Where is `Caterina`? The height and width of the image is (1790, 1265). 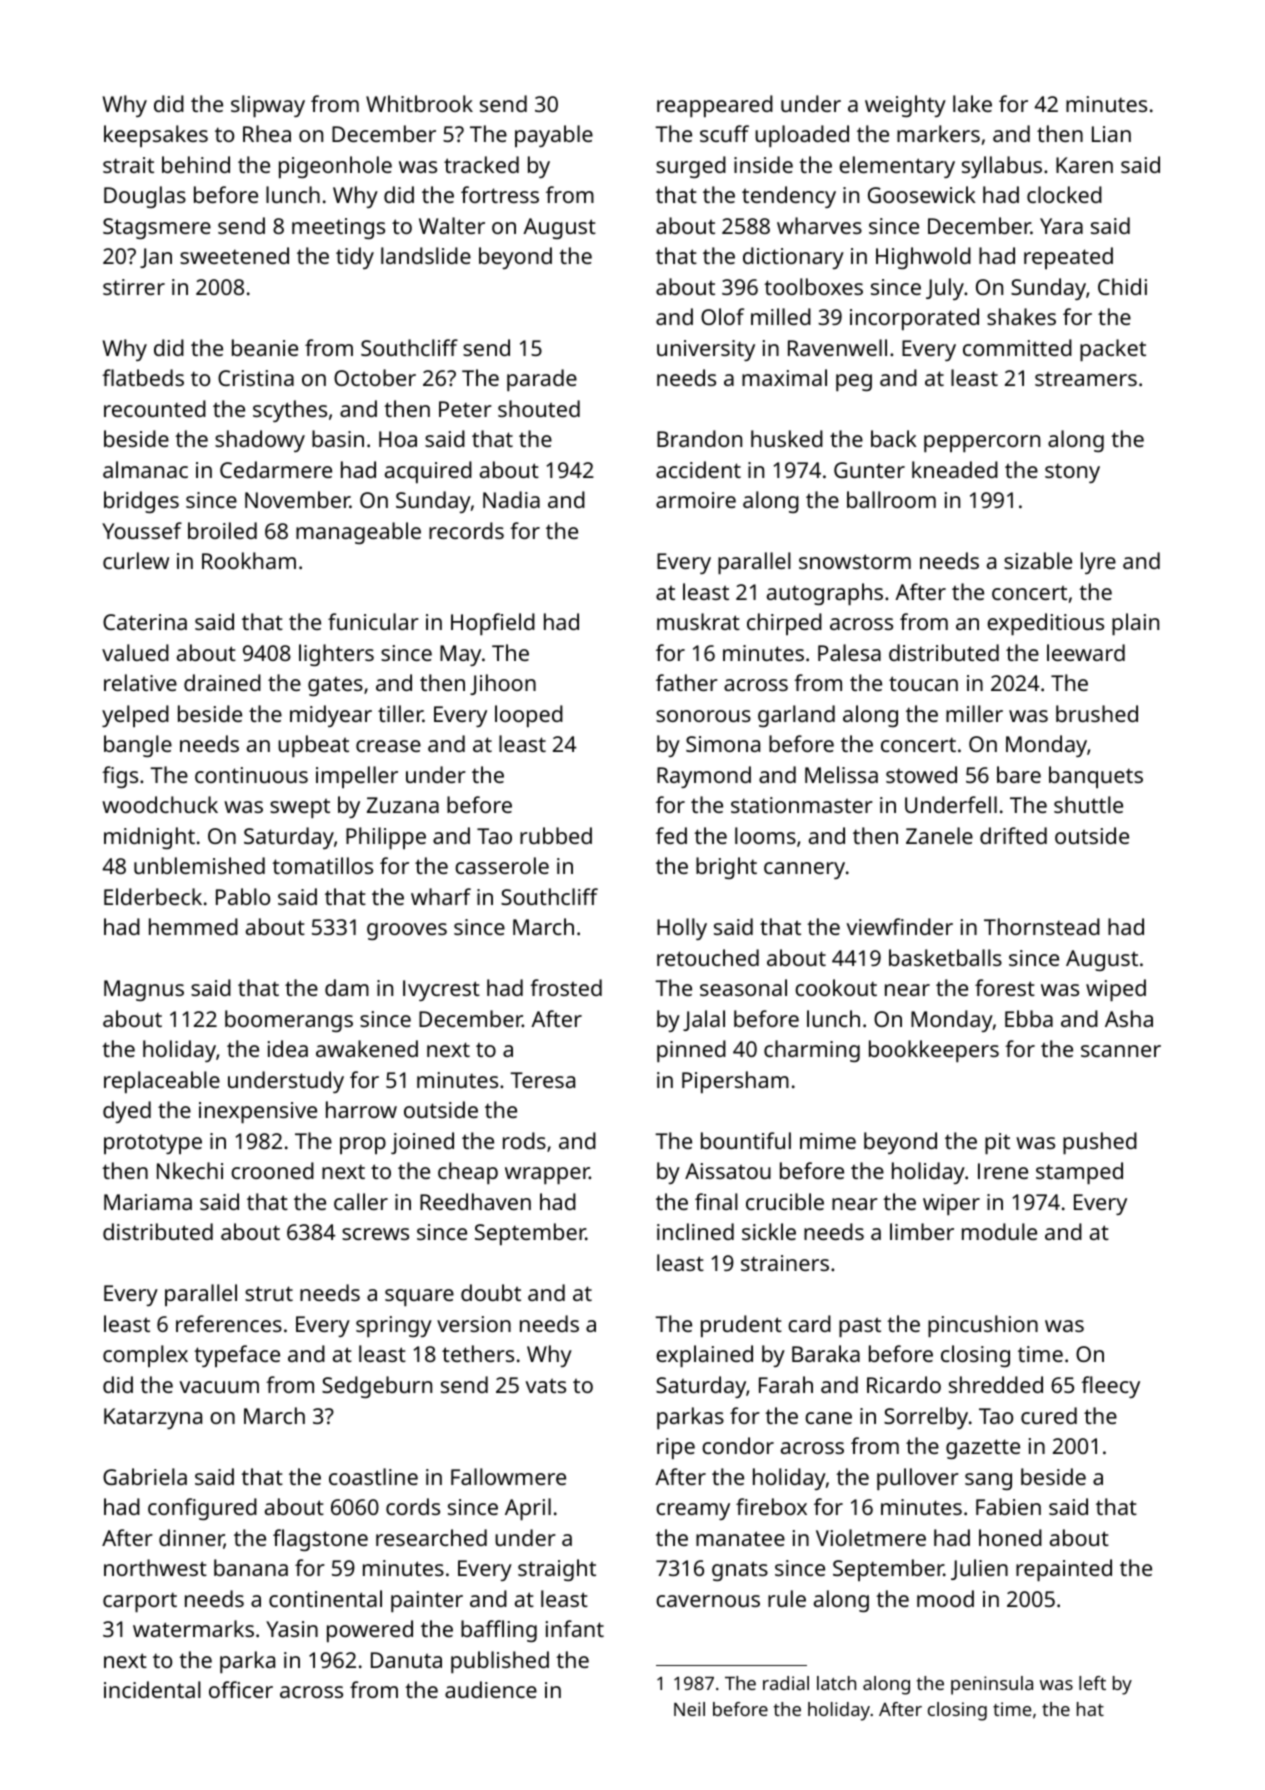 Caterina is located at coordinates (145, 622).
